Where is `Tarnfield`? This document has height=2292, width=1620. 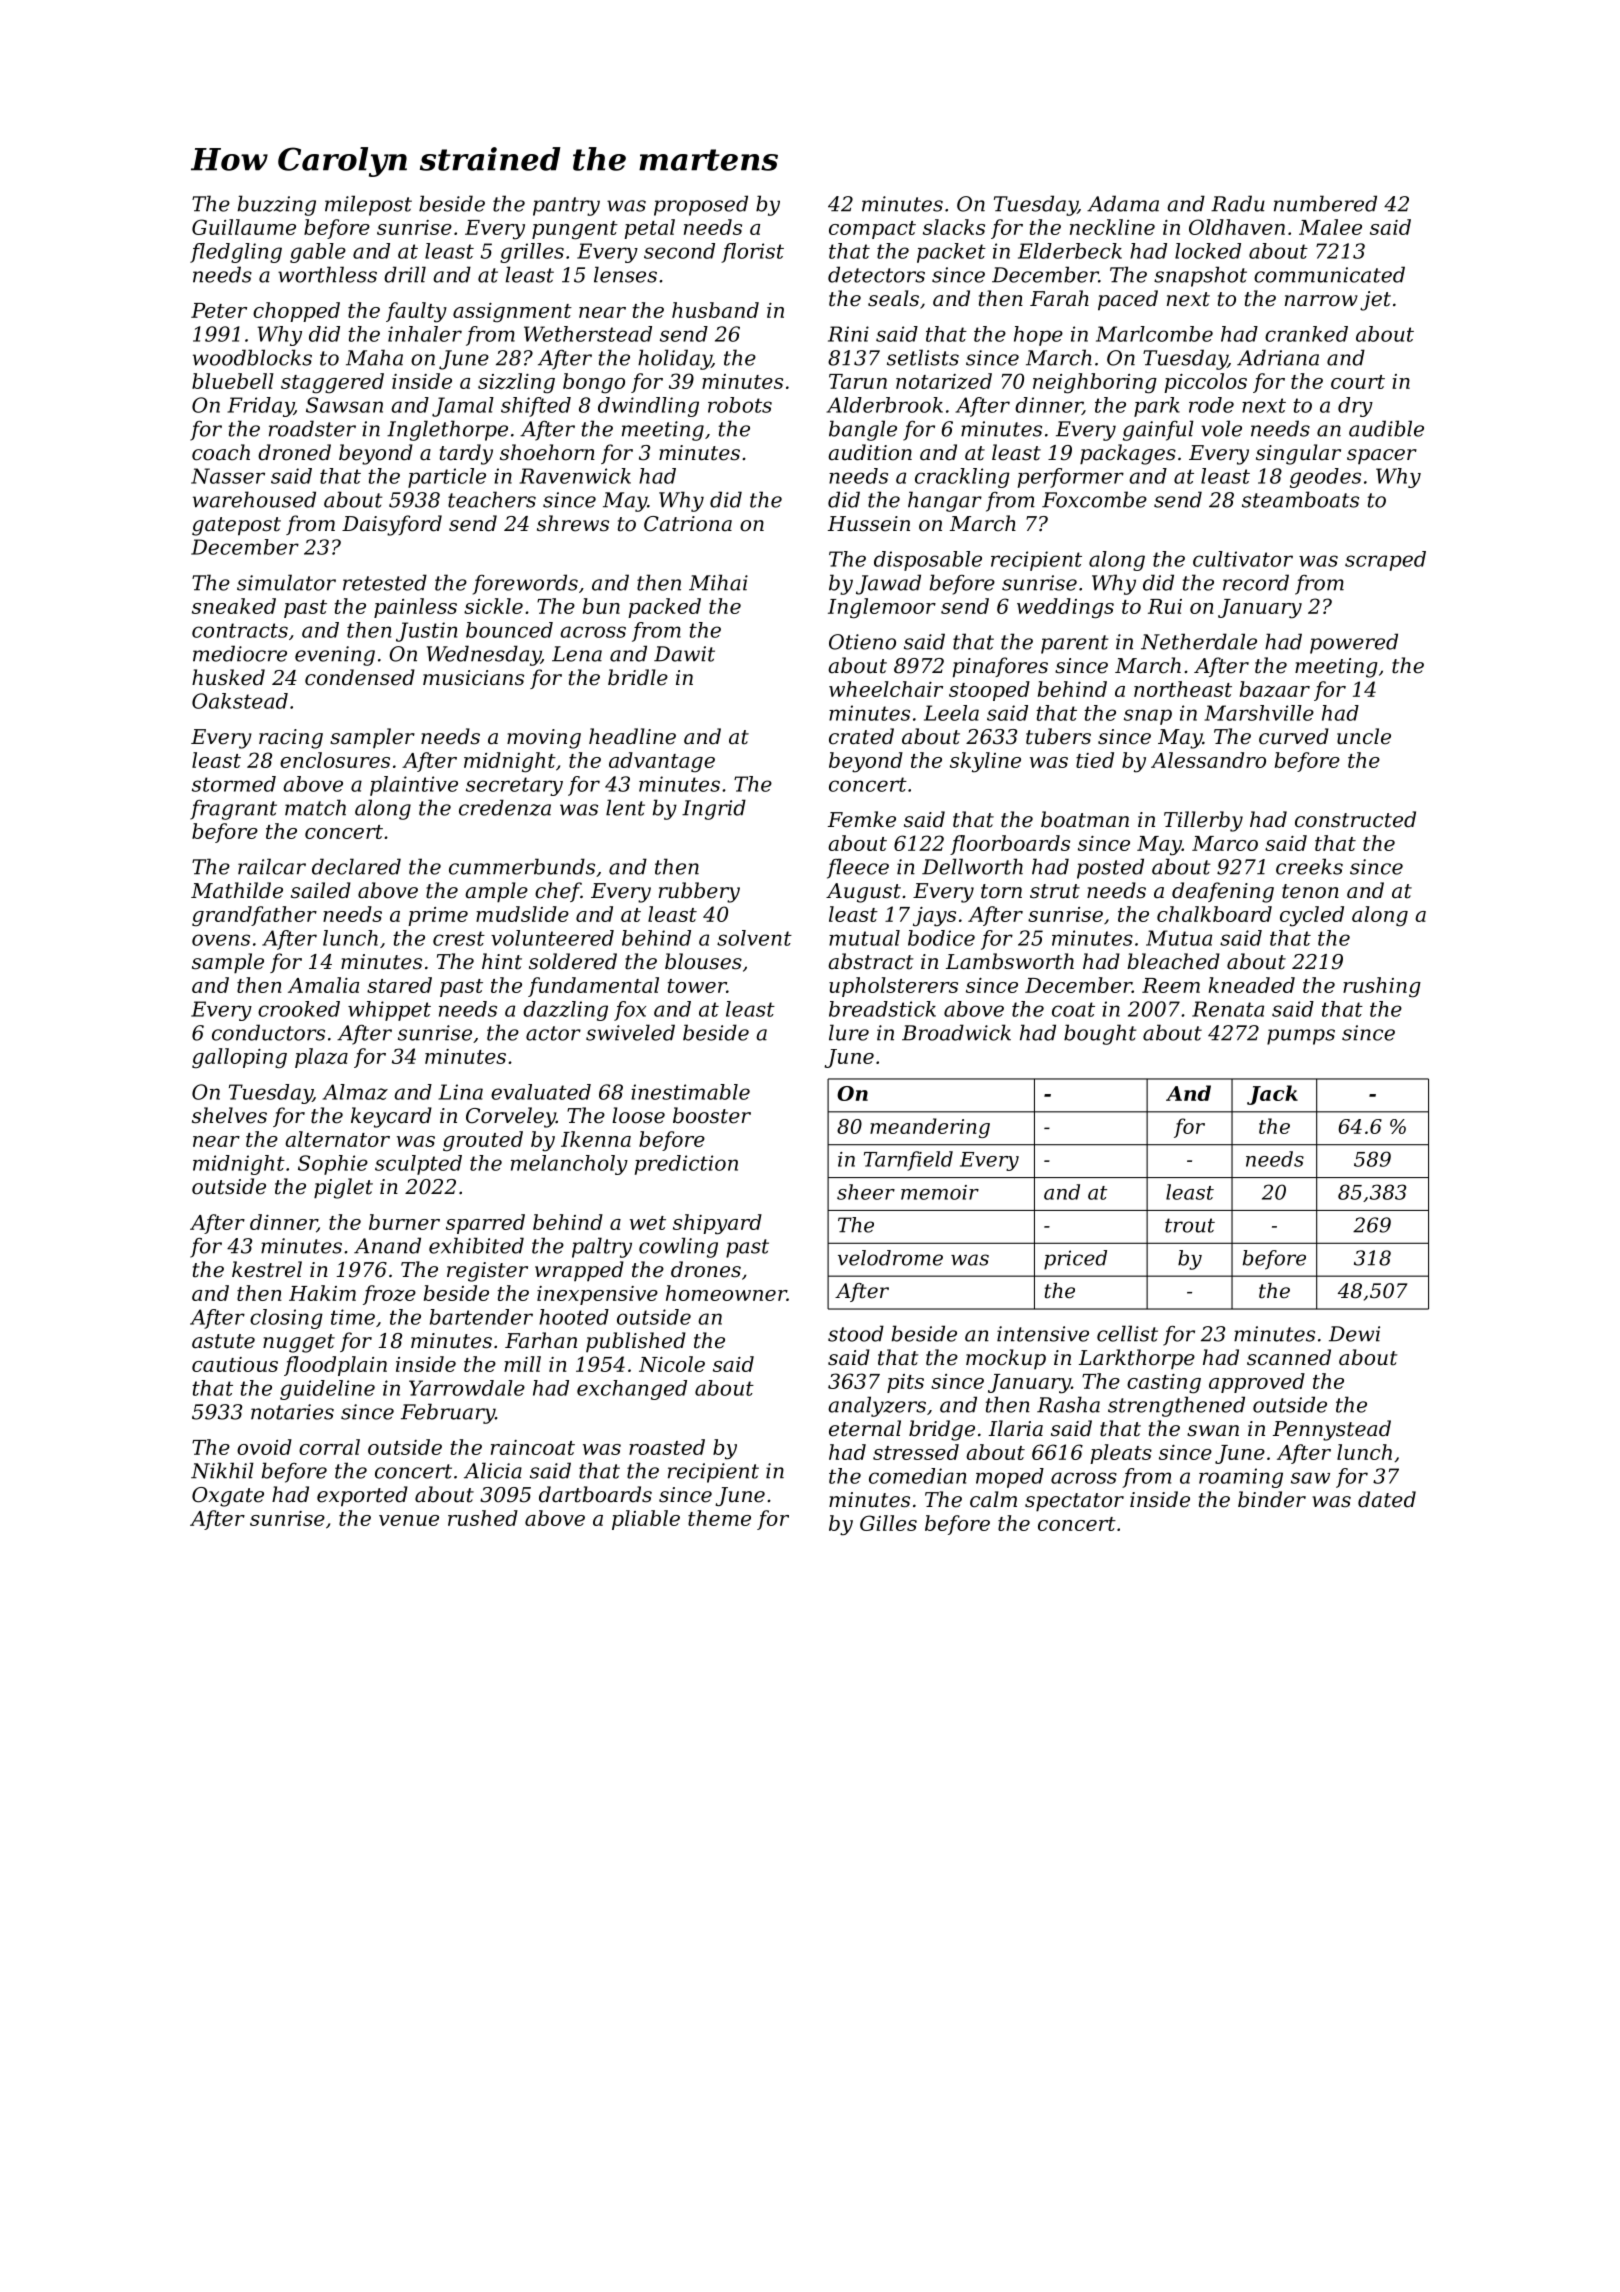 Tarnfield is located at coordinates (908, 1161).
